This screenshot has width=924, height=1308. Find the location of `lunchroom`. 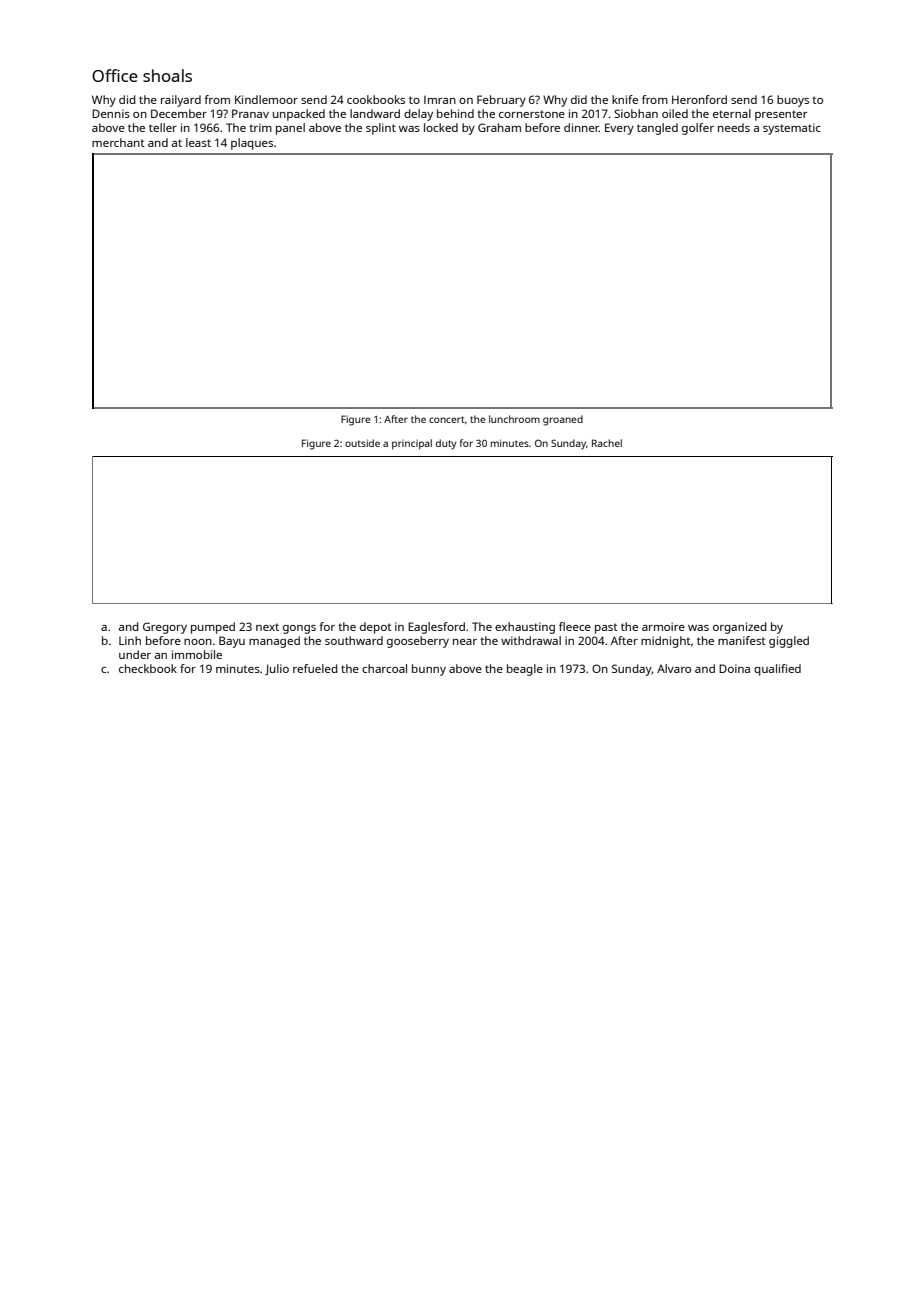

lunchroom is located at coordinates (514, 419).
